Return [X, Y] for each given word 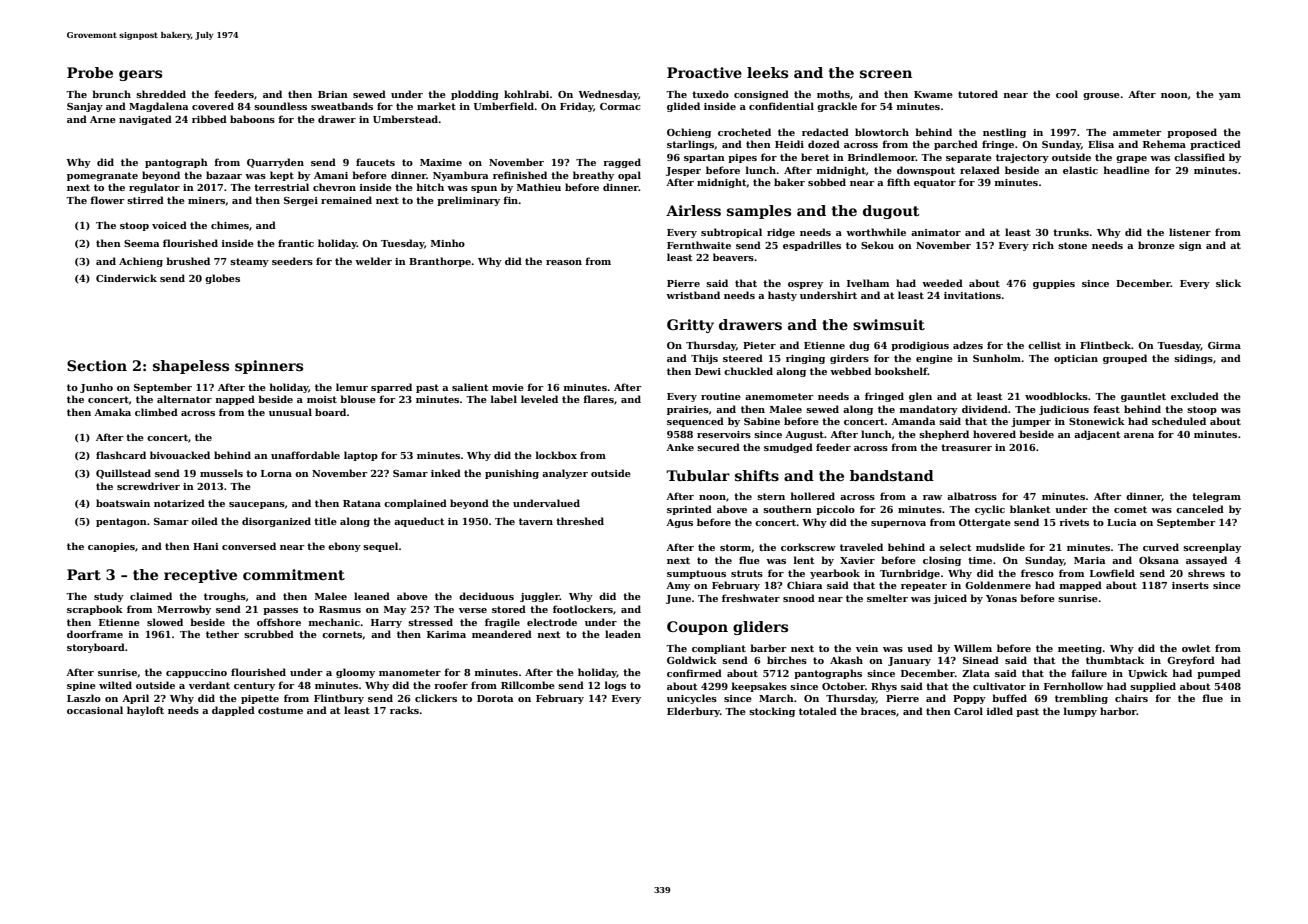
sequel [380, 547]
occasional [95, 710]
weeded [942, 283]
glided [683, 107]
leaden [623, 634]
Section [97, 365]
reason [564, 262]
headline [1127, 170]
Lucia [1121, 522]
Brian [333, 94]
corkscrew [808, 547]
